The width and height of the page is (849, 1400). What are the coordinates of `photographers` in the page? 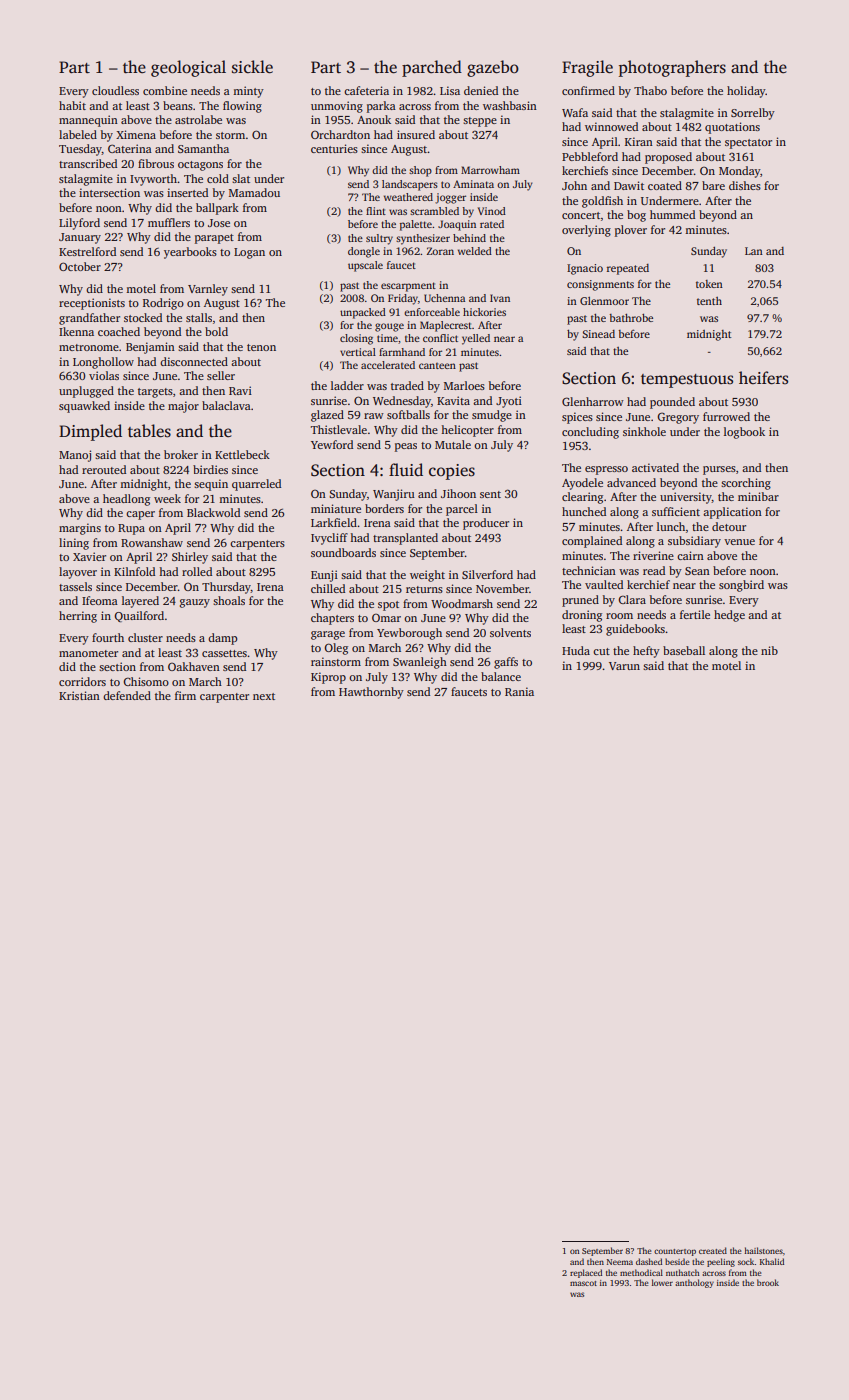 It's located at (672, 68).
